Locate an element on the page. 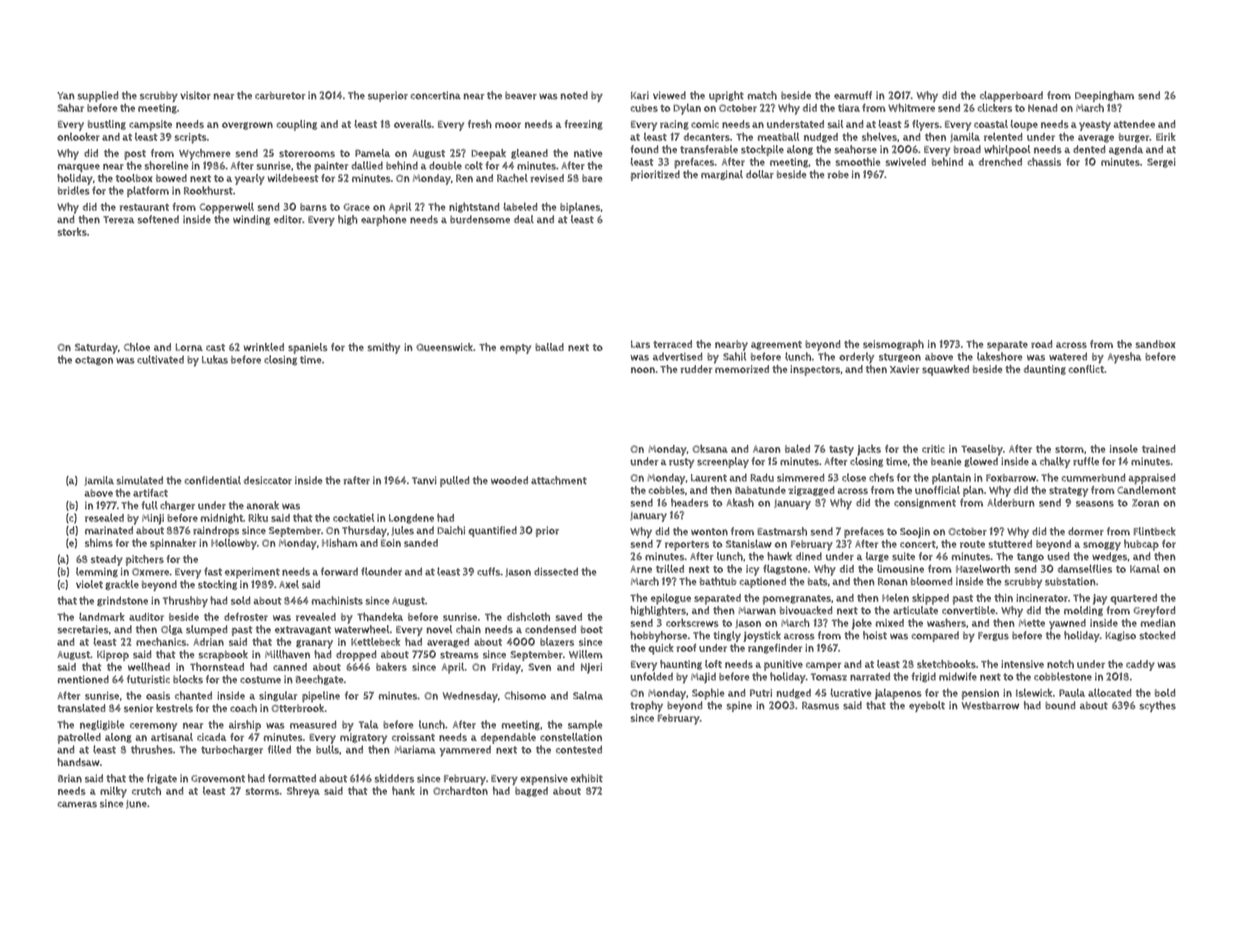  storks is located at coordinates (72, 232).
